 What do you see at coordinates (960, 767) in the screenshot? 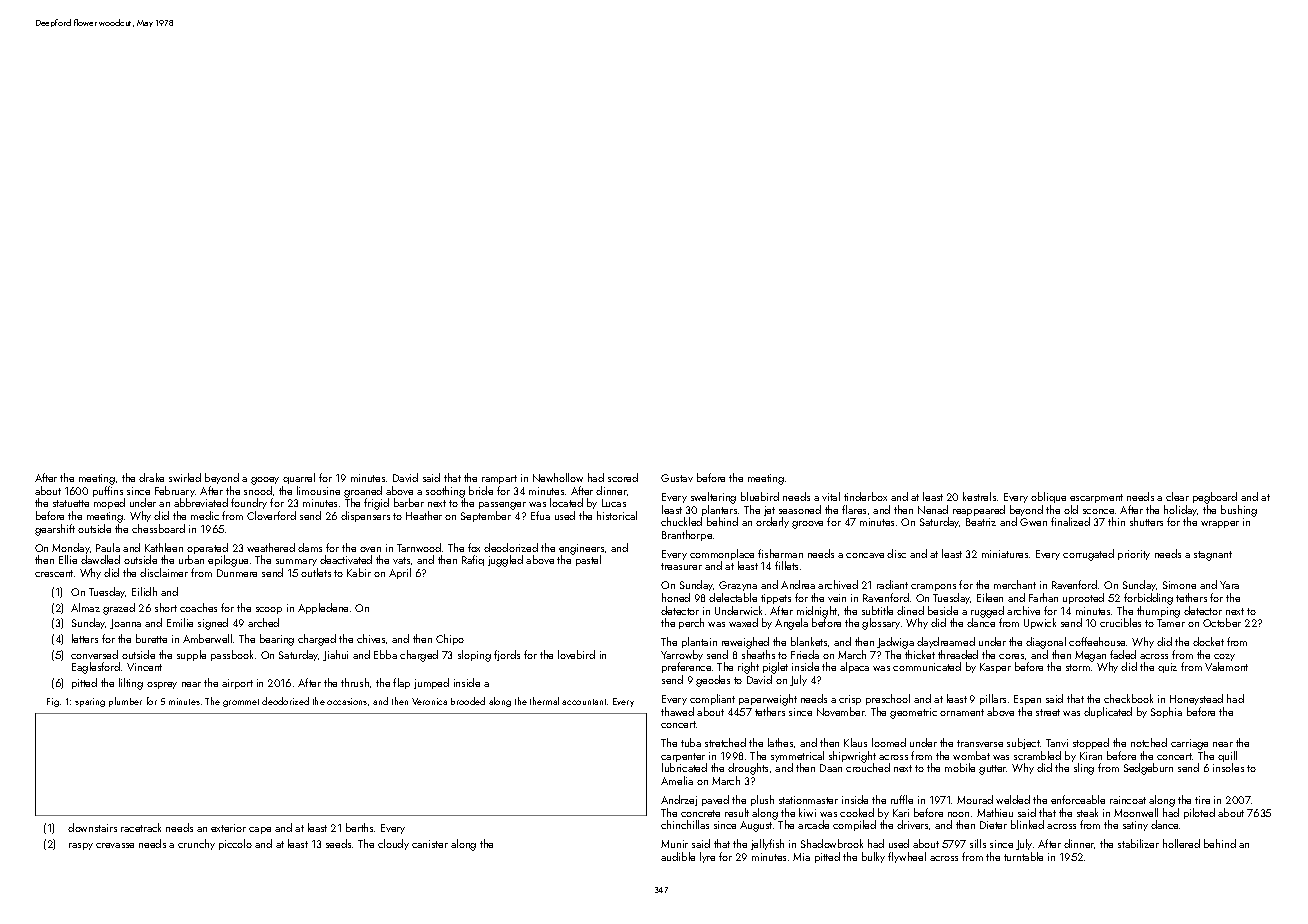
I see `mobile` at bounding box center [960, 767].
